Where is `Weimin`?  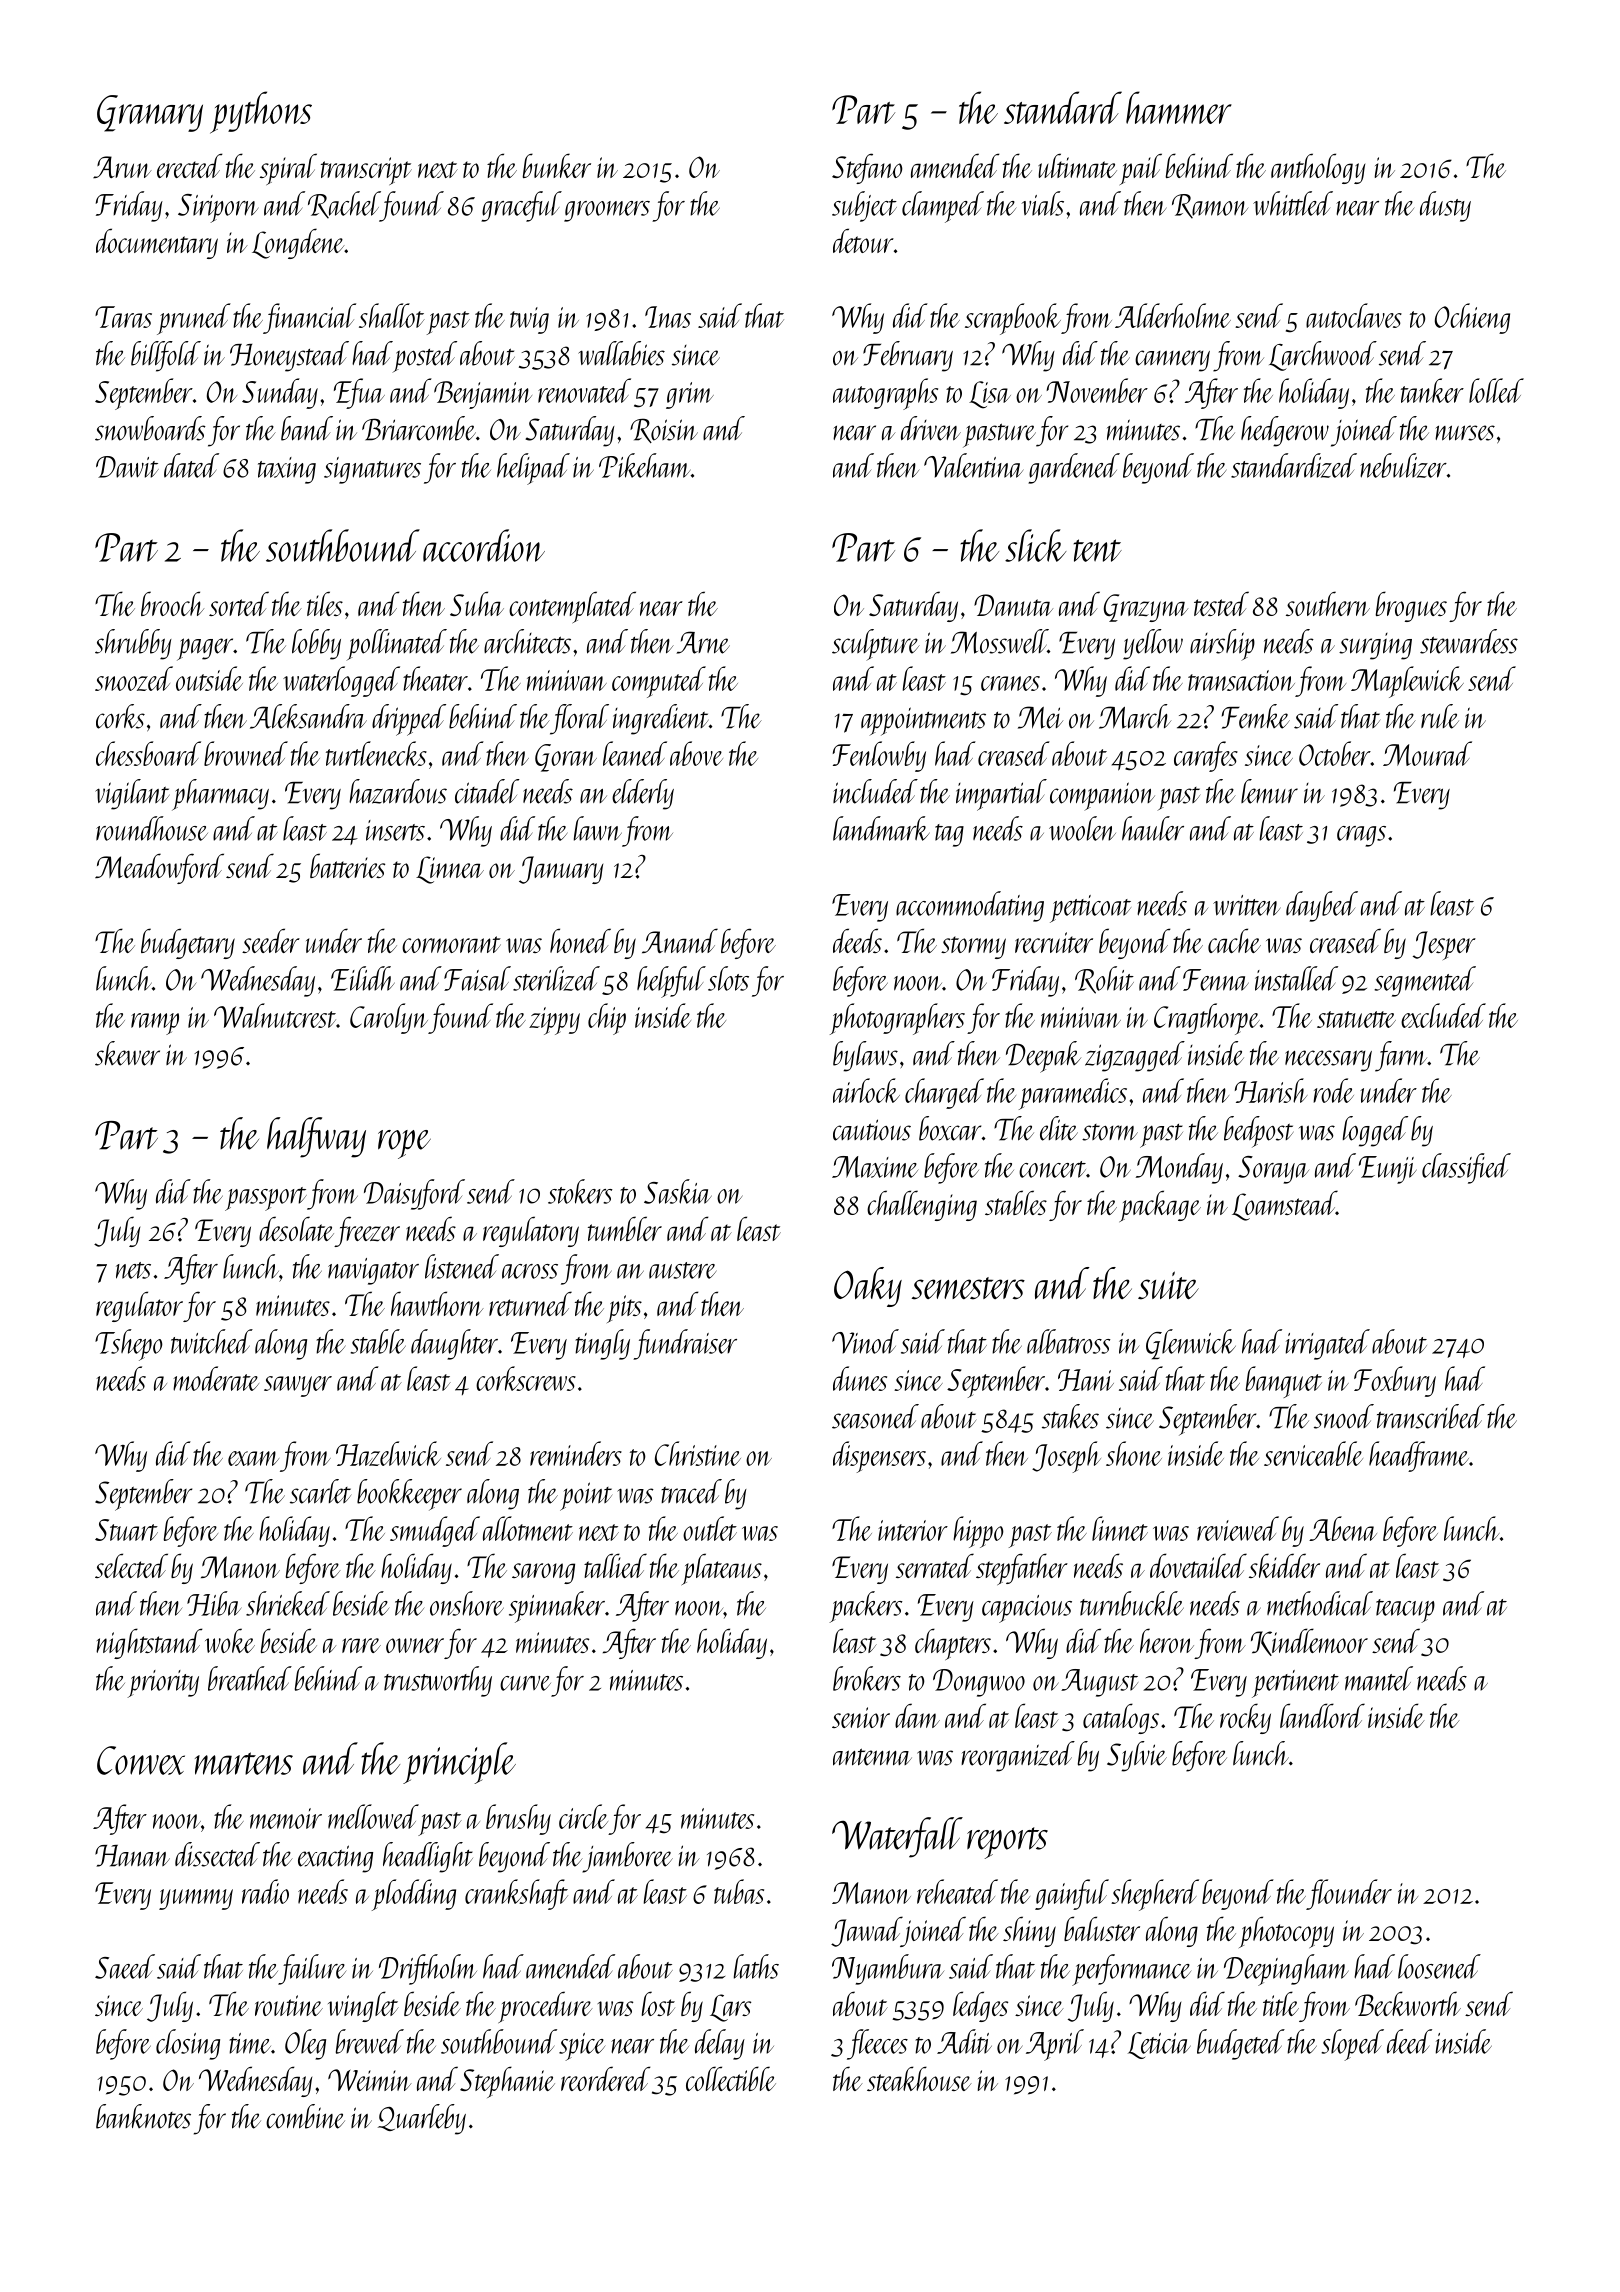
Weimin is located at coordinates (370, 2080).
